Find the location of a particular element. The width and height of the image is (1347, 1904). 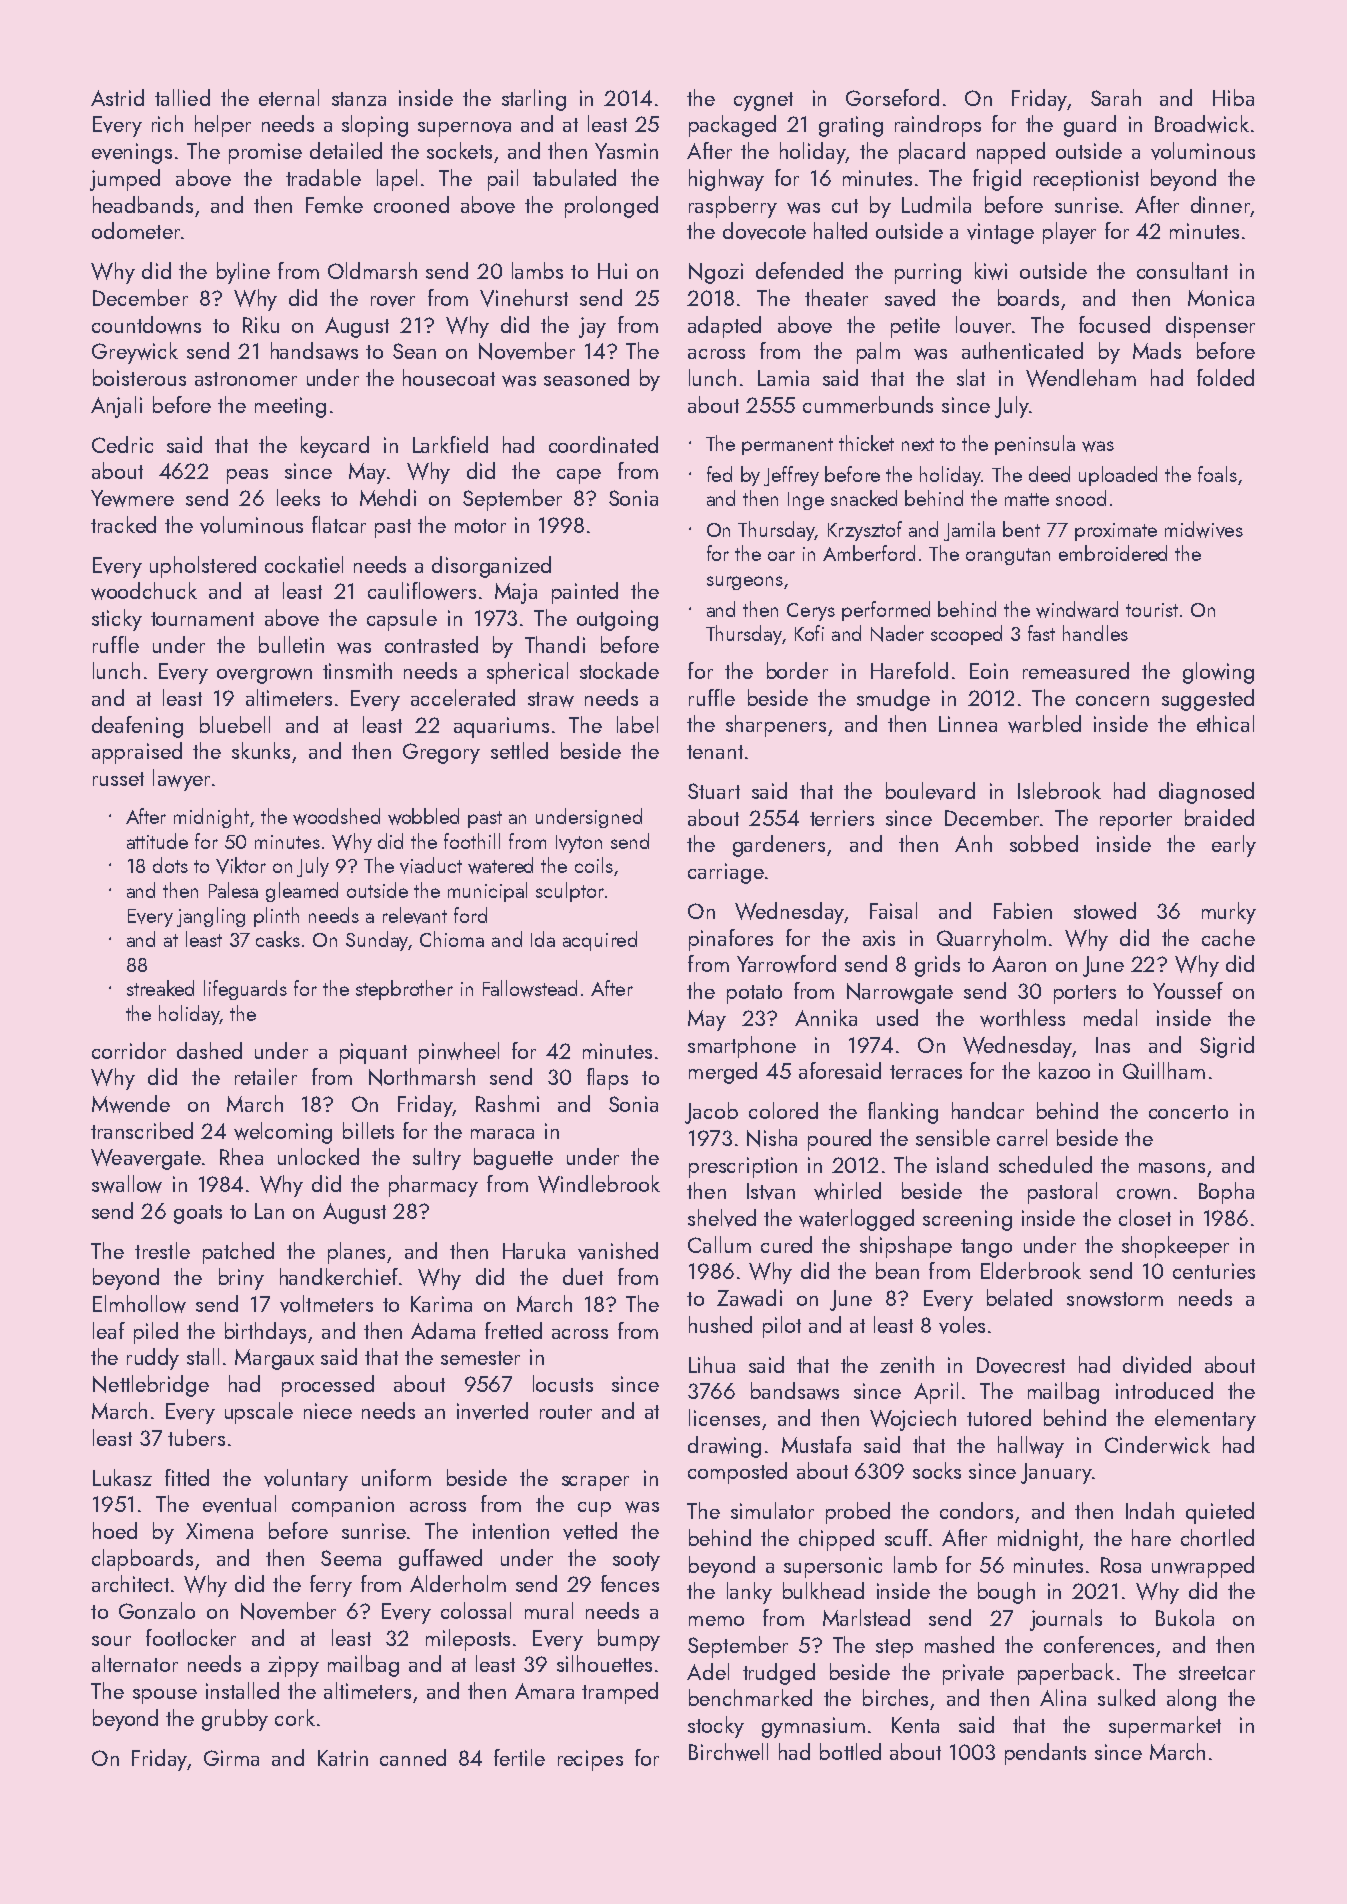

Quillham is located at coordinates (1164, 1070).
